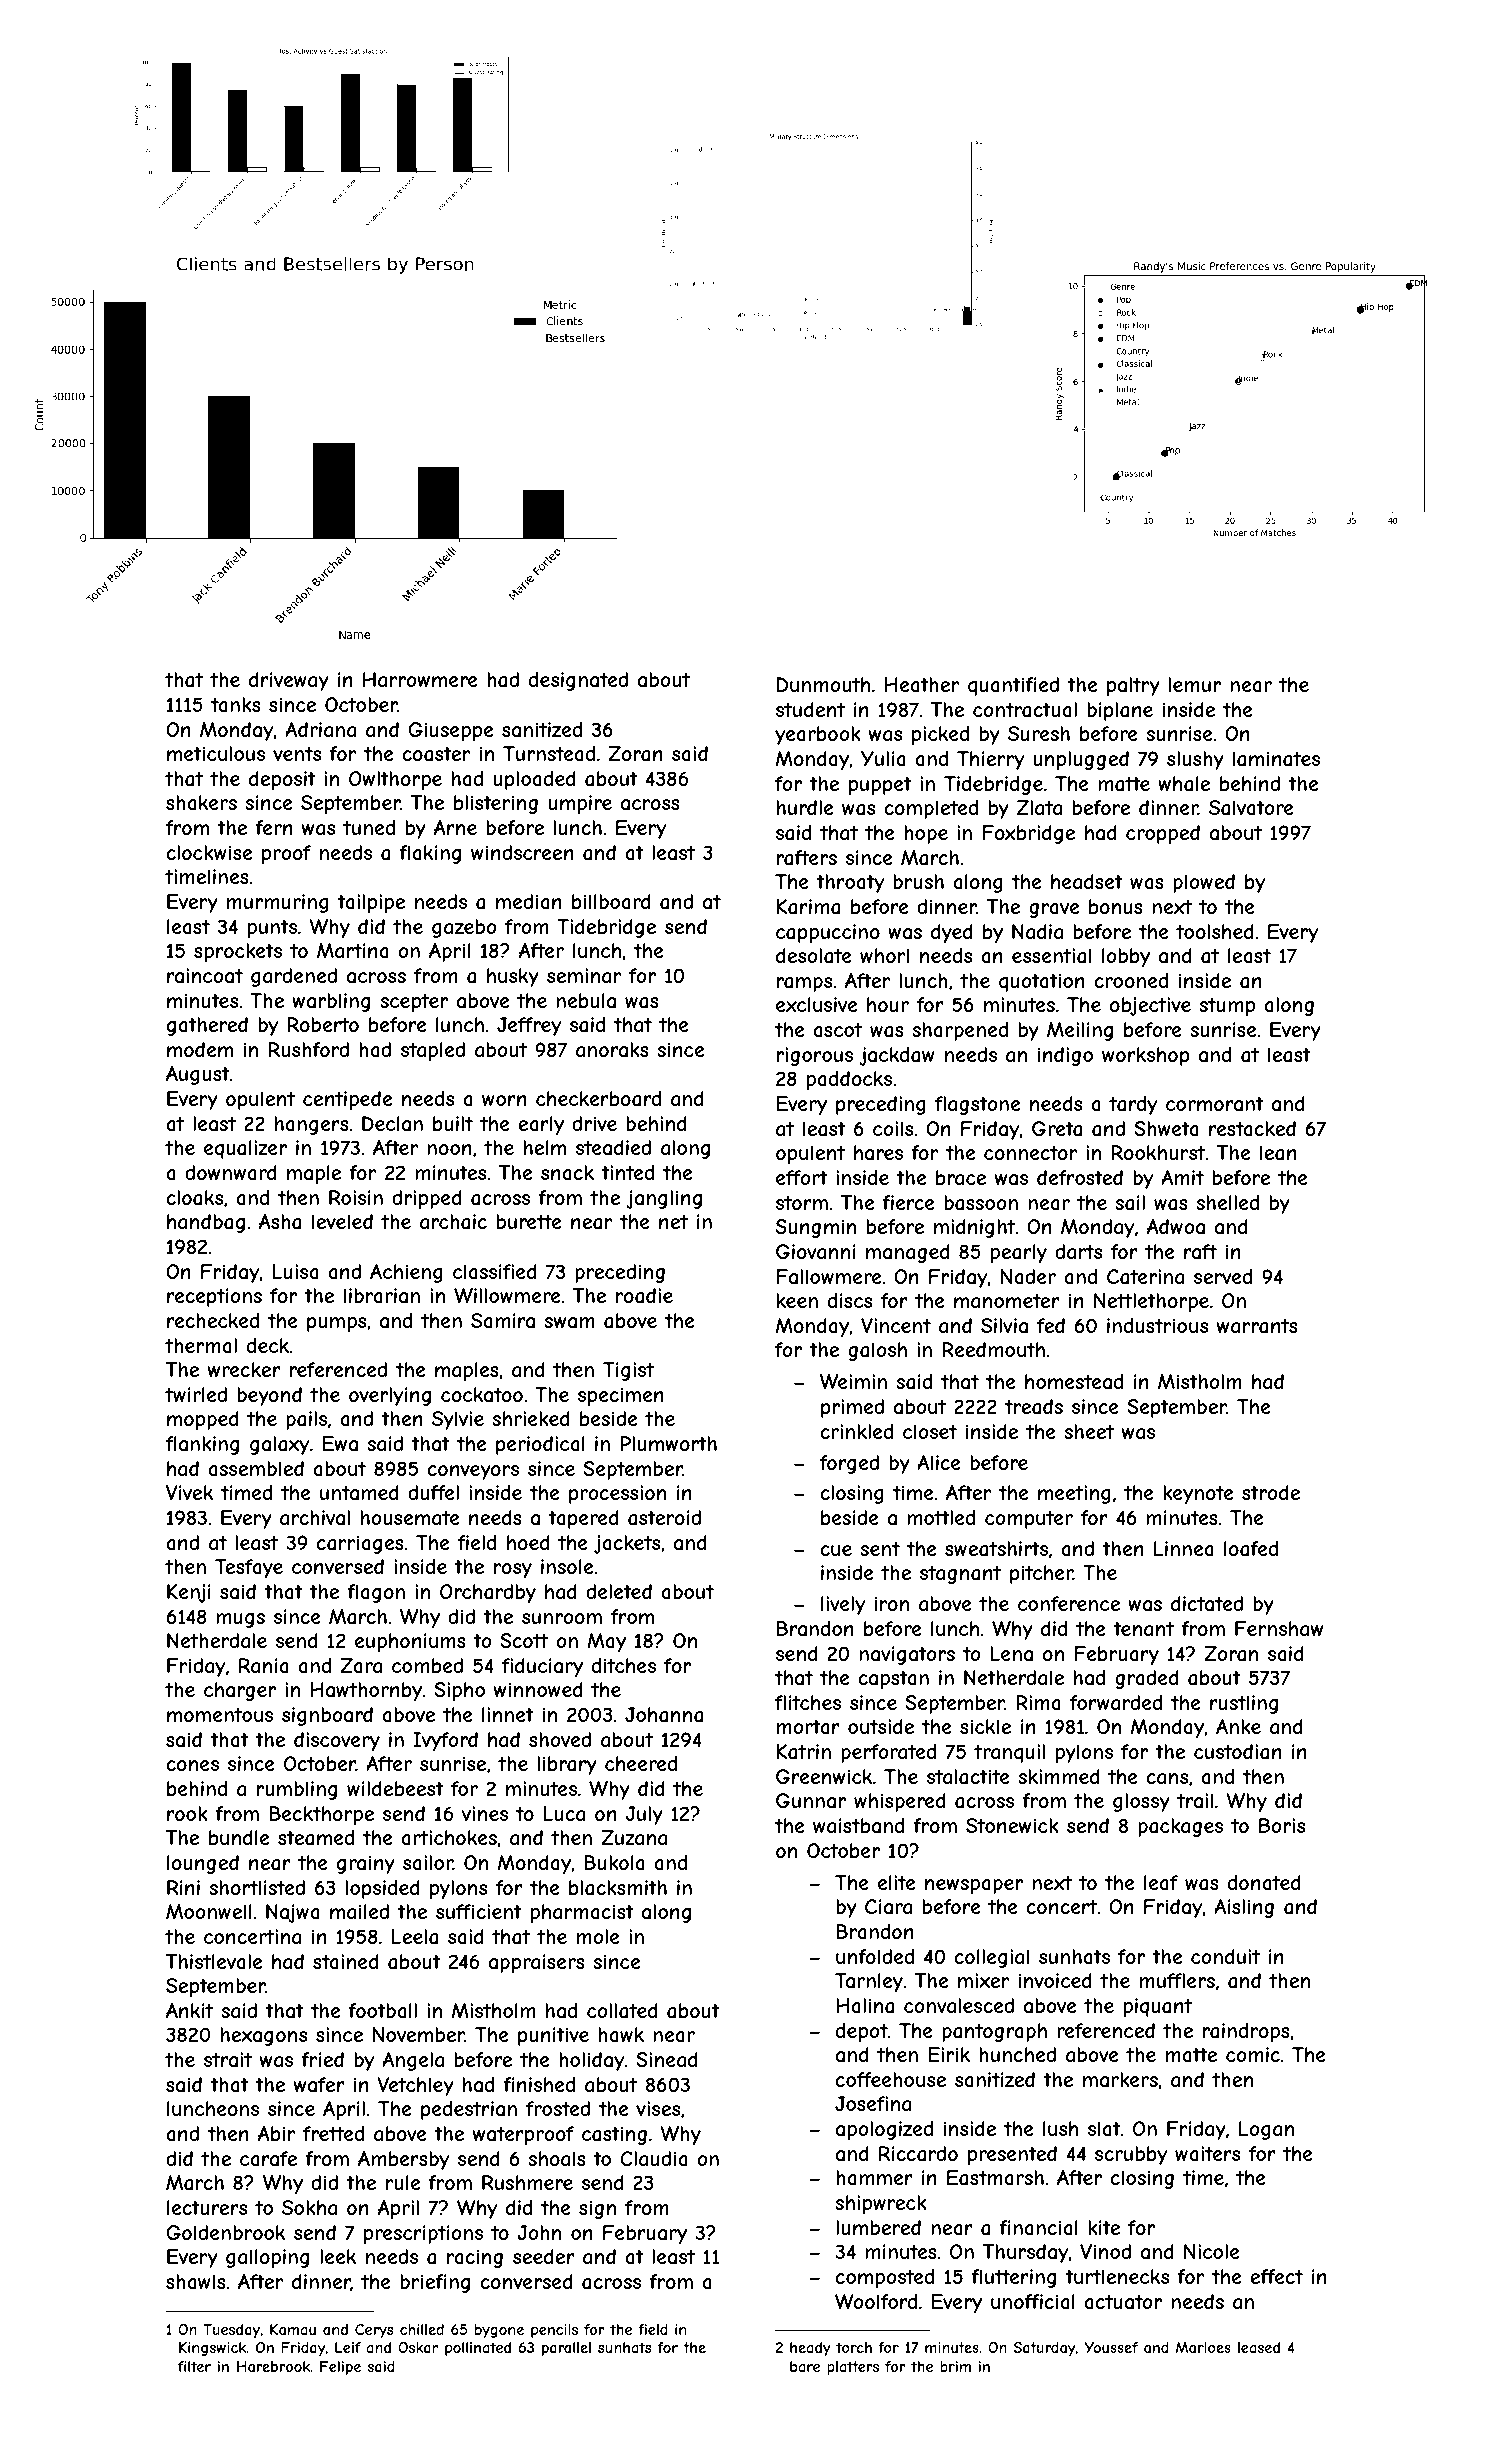 Image resolution: width=1496 pixels, height=2464 pixels. Describe the element at coordinates (245, 1149) in the screenshot. I see `equalizer` at that location.
